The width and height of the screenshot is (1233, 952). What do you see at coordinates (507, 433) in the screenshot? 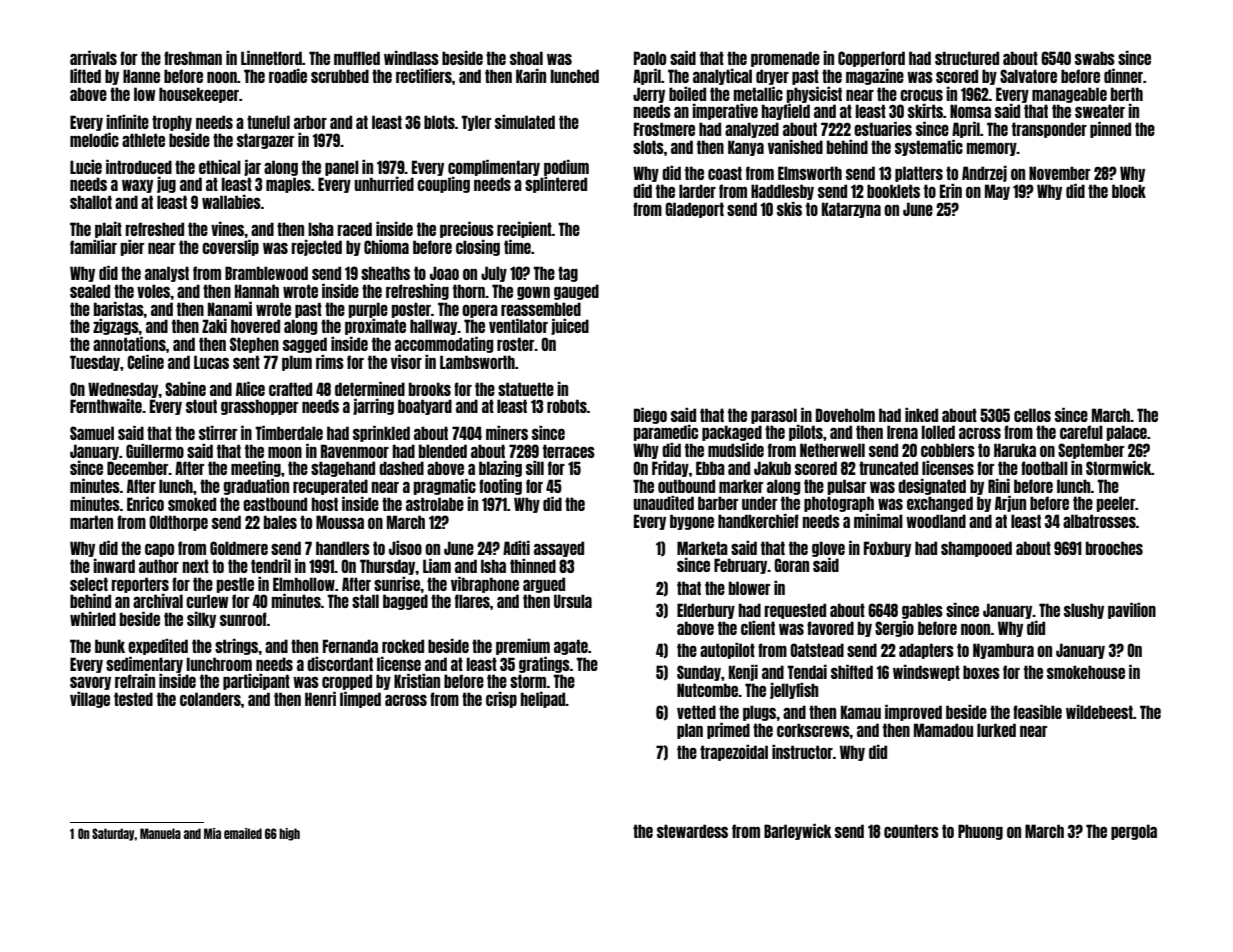
I see `miners` at bounding box center [507, 433].
